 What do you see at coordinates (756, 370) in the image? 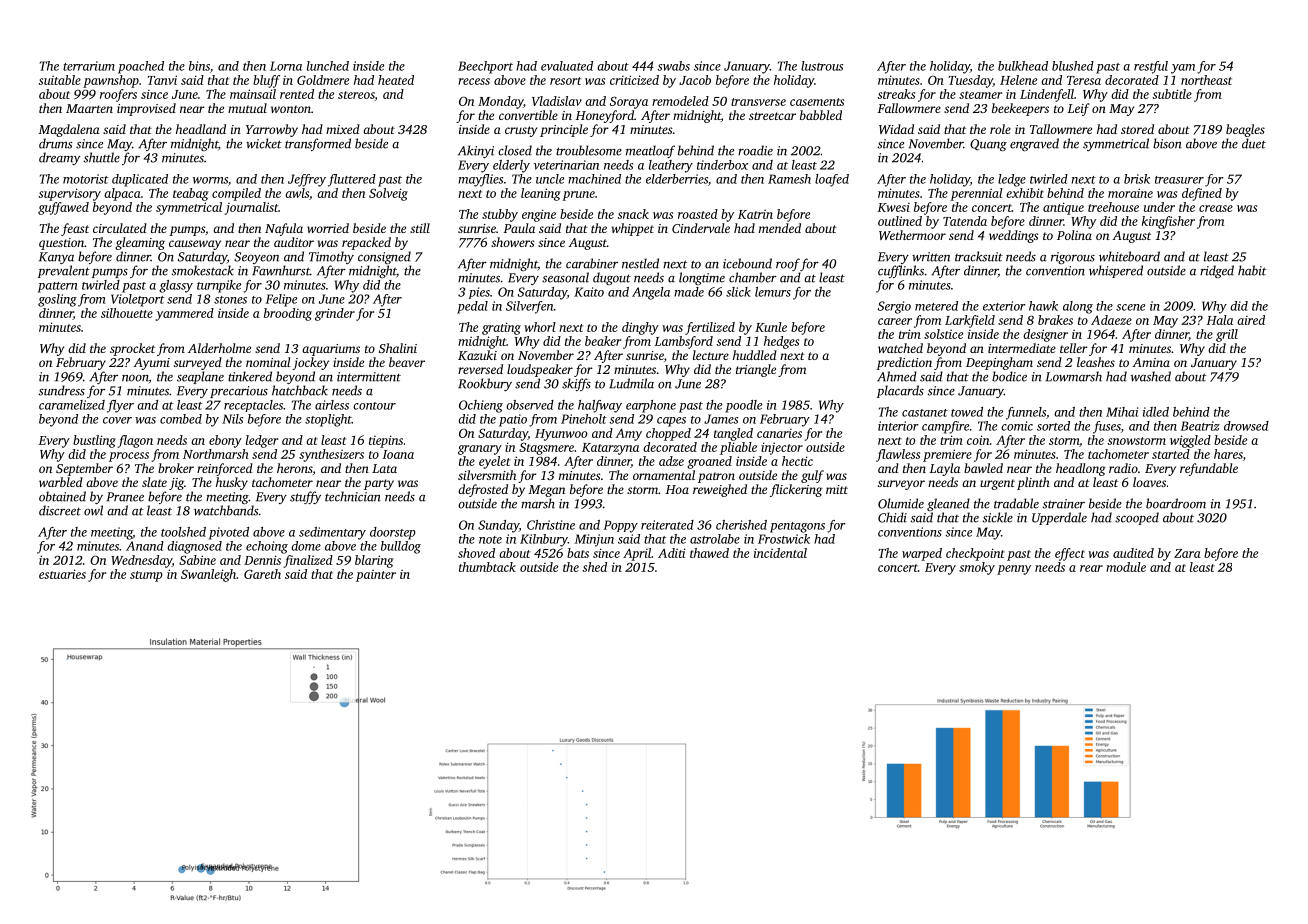
I see `triangle` at bounding box center [756, 370].
